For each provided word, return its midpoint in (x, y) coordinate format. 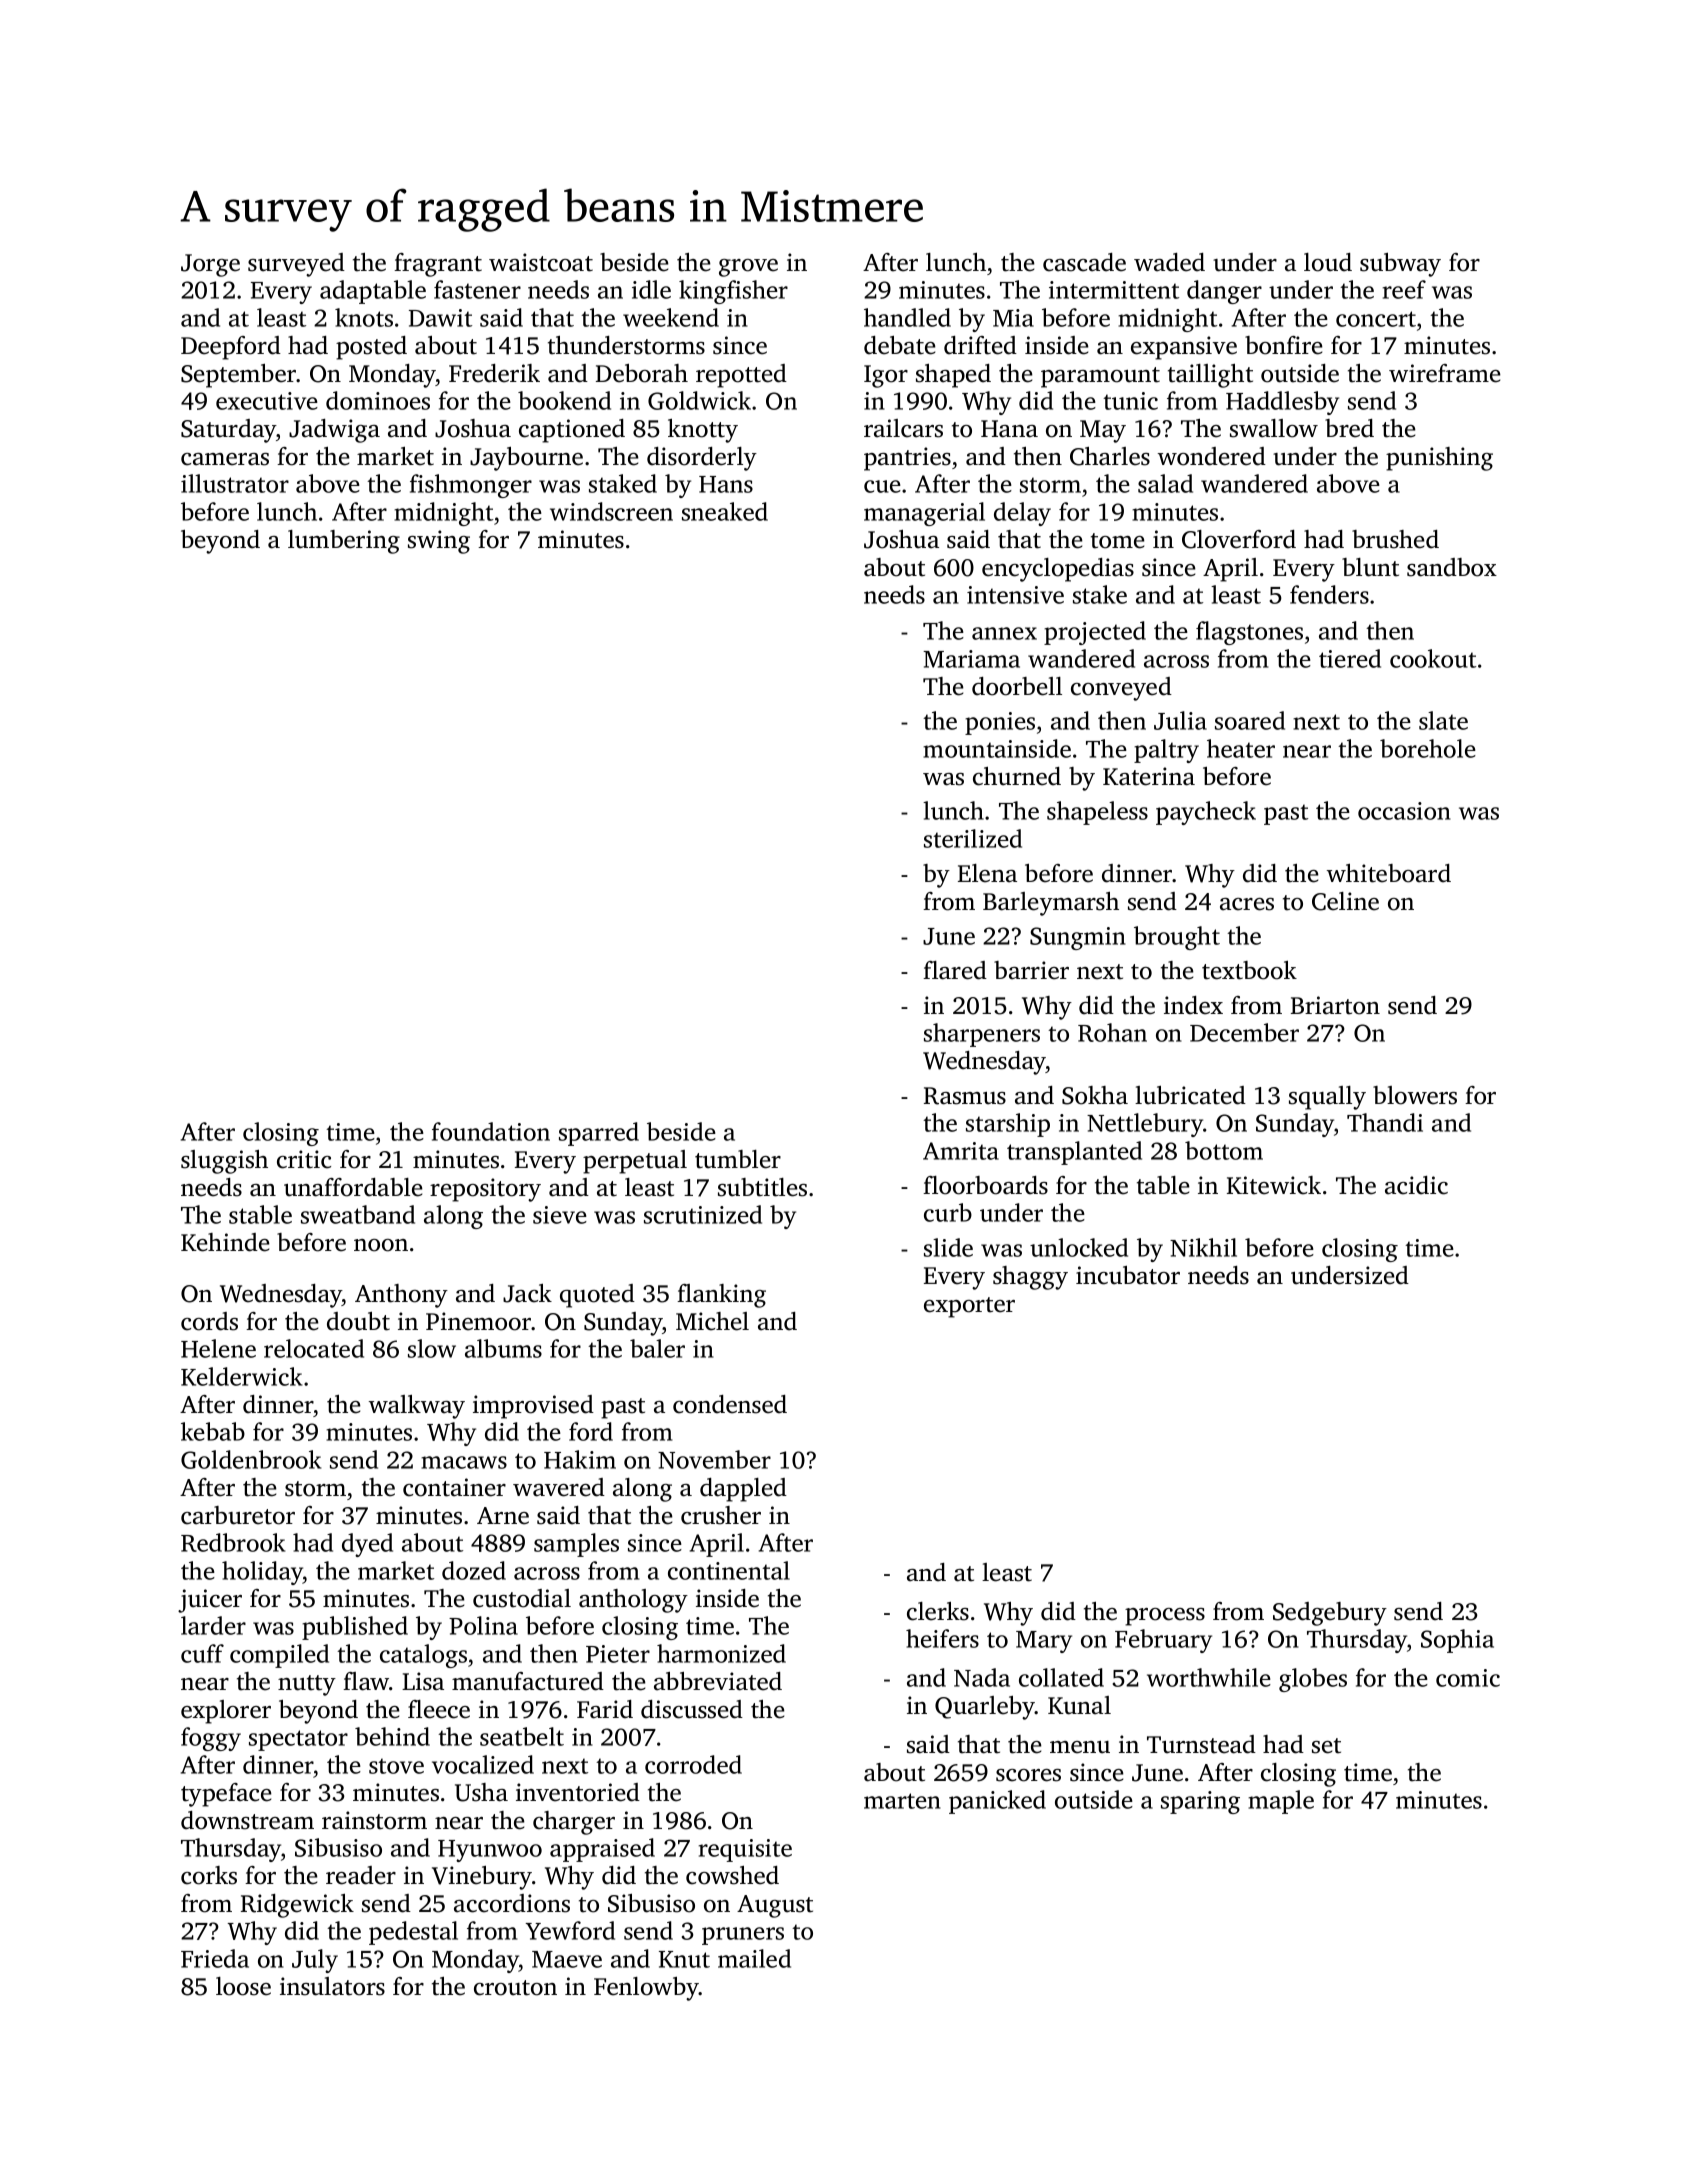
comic (1468, 1678)
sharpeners (982, 1035)
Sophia (1457, 1641)
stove (396, 1766)
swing (439, 542)
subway (1400, 265)
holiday (262, 1573)
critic (304, 1159)
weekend (671, 317)
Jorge (210, 265)
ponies (1000, 723)
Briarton (1335, 1005)
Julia (1180, 720)
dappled (743, 1490)
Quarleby (985, 1708)
